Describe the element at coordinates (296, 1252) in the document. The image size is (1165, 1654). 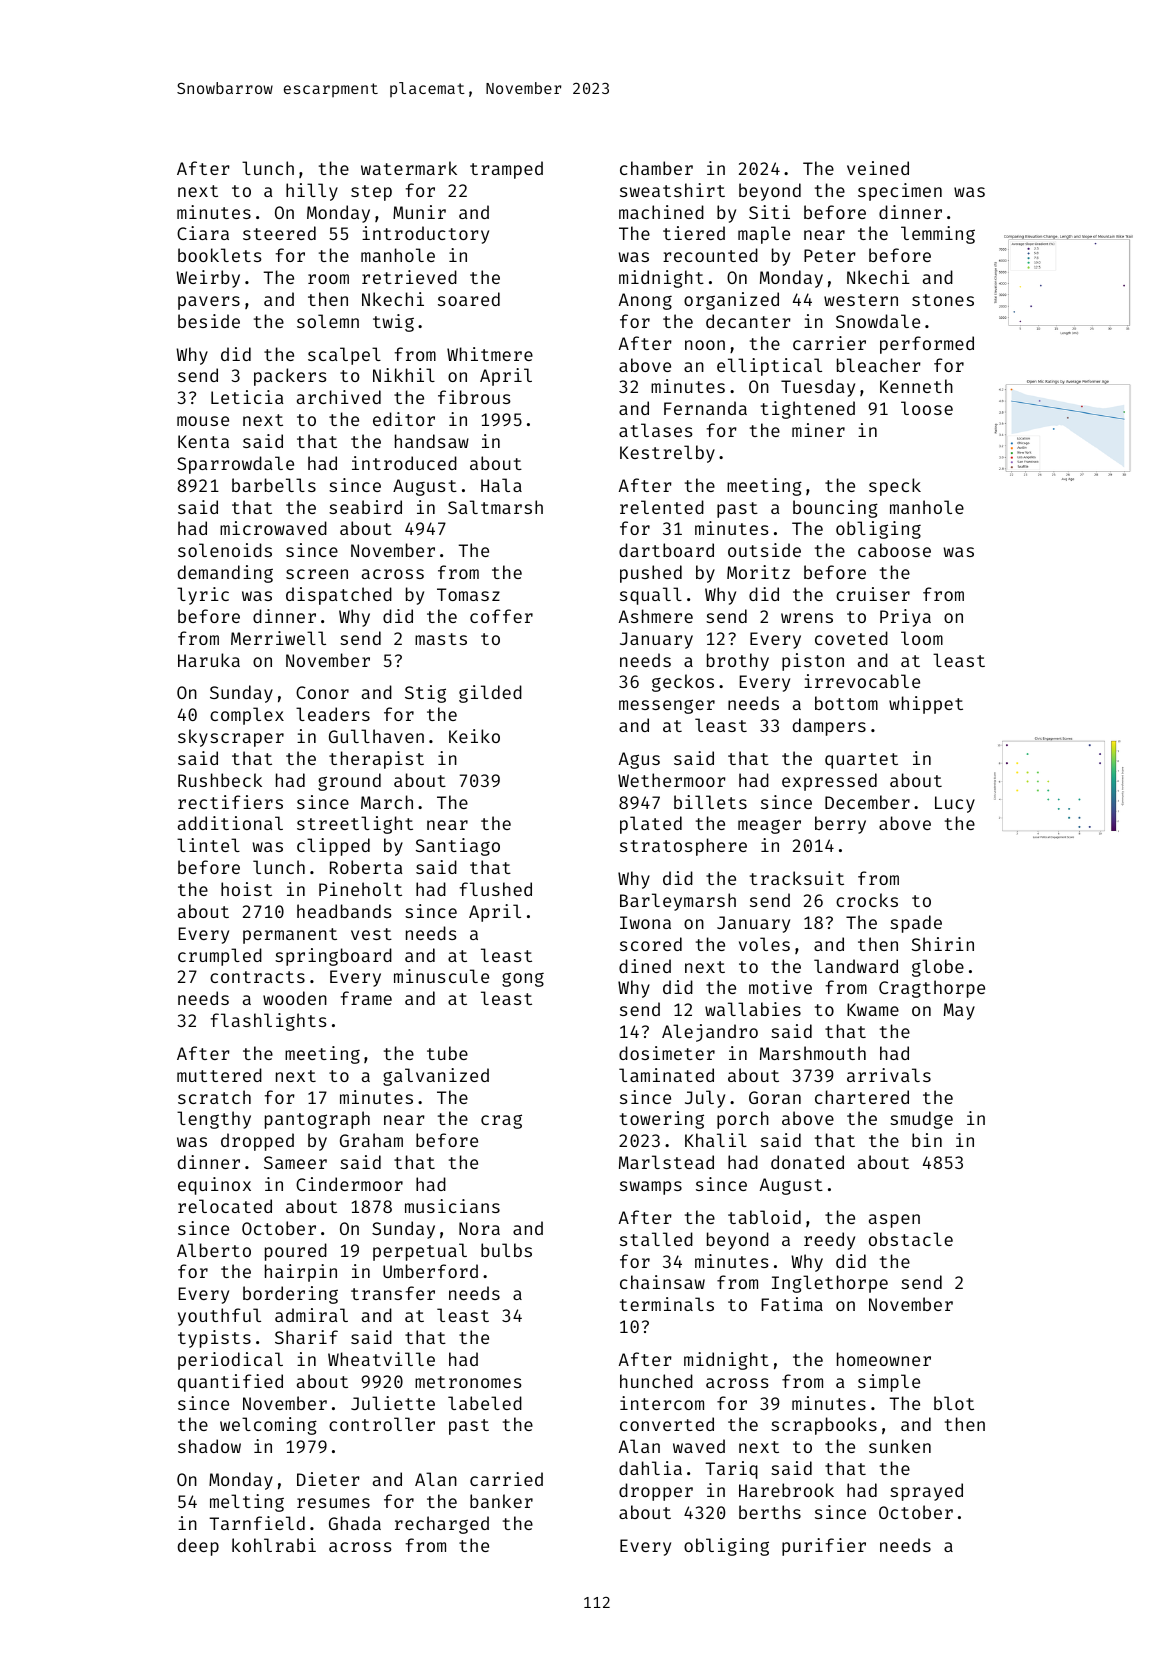
I see `poured` at that location.
